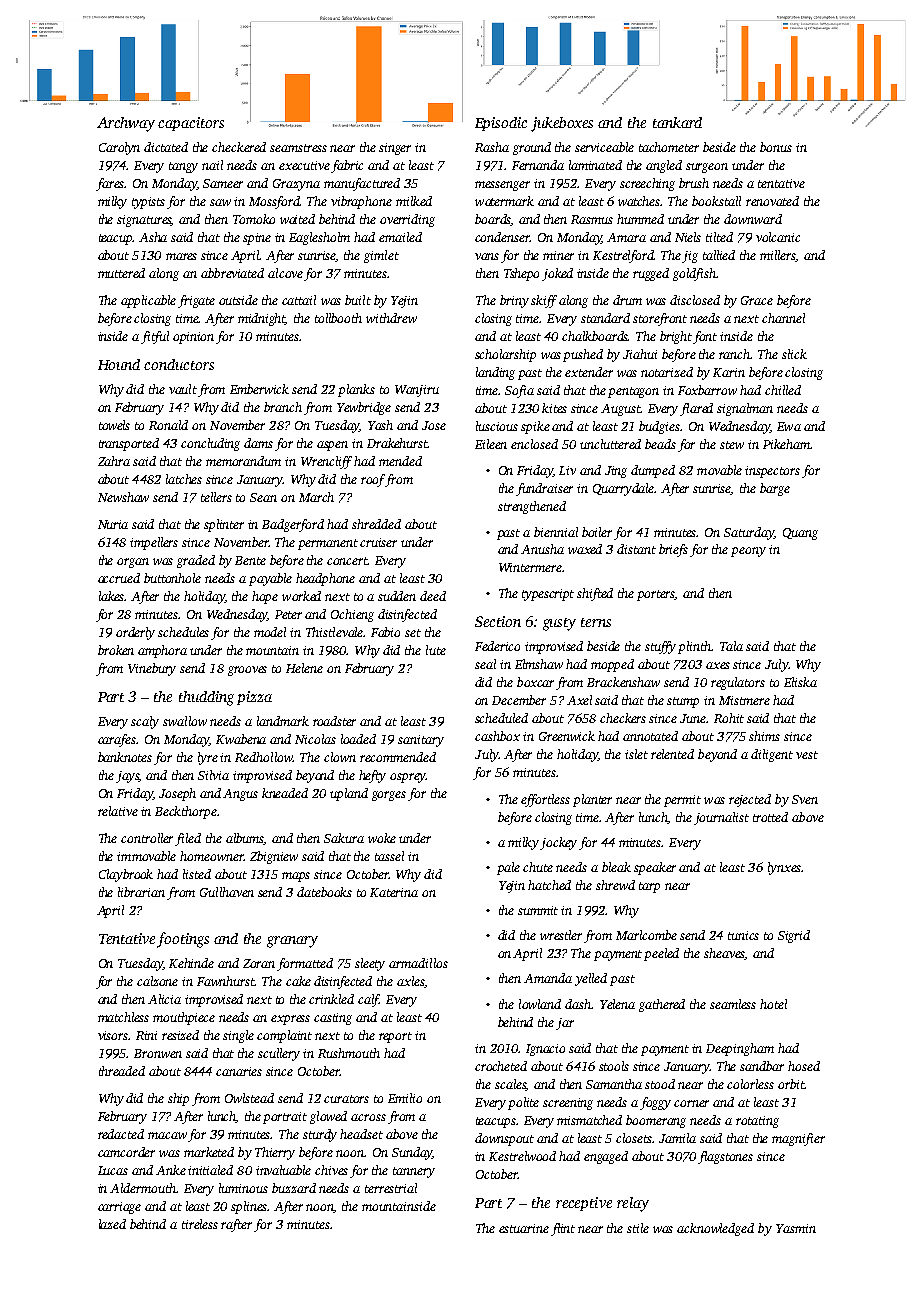  Describe the element at coordinates (776, 147) in the page. I see `bonus` at that location.
